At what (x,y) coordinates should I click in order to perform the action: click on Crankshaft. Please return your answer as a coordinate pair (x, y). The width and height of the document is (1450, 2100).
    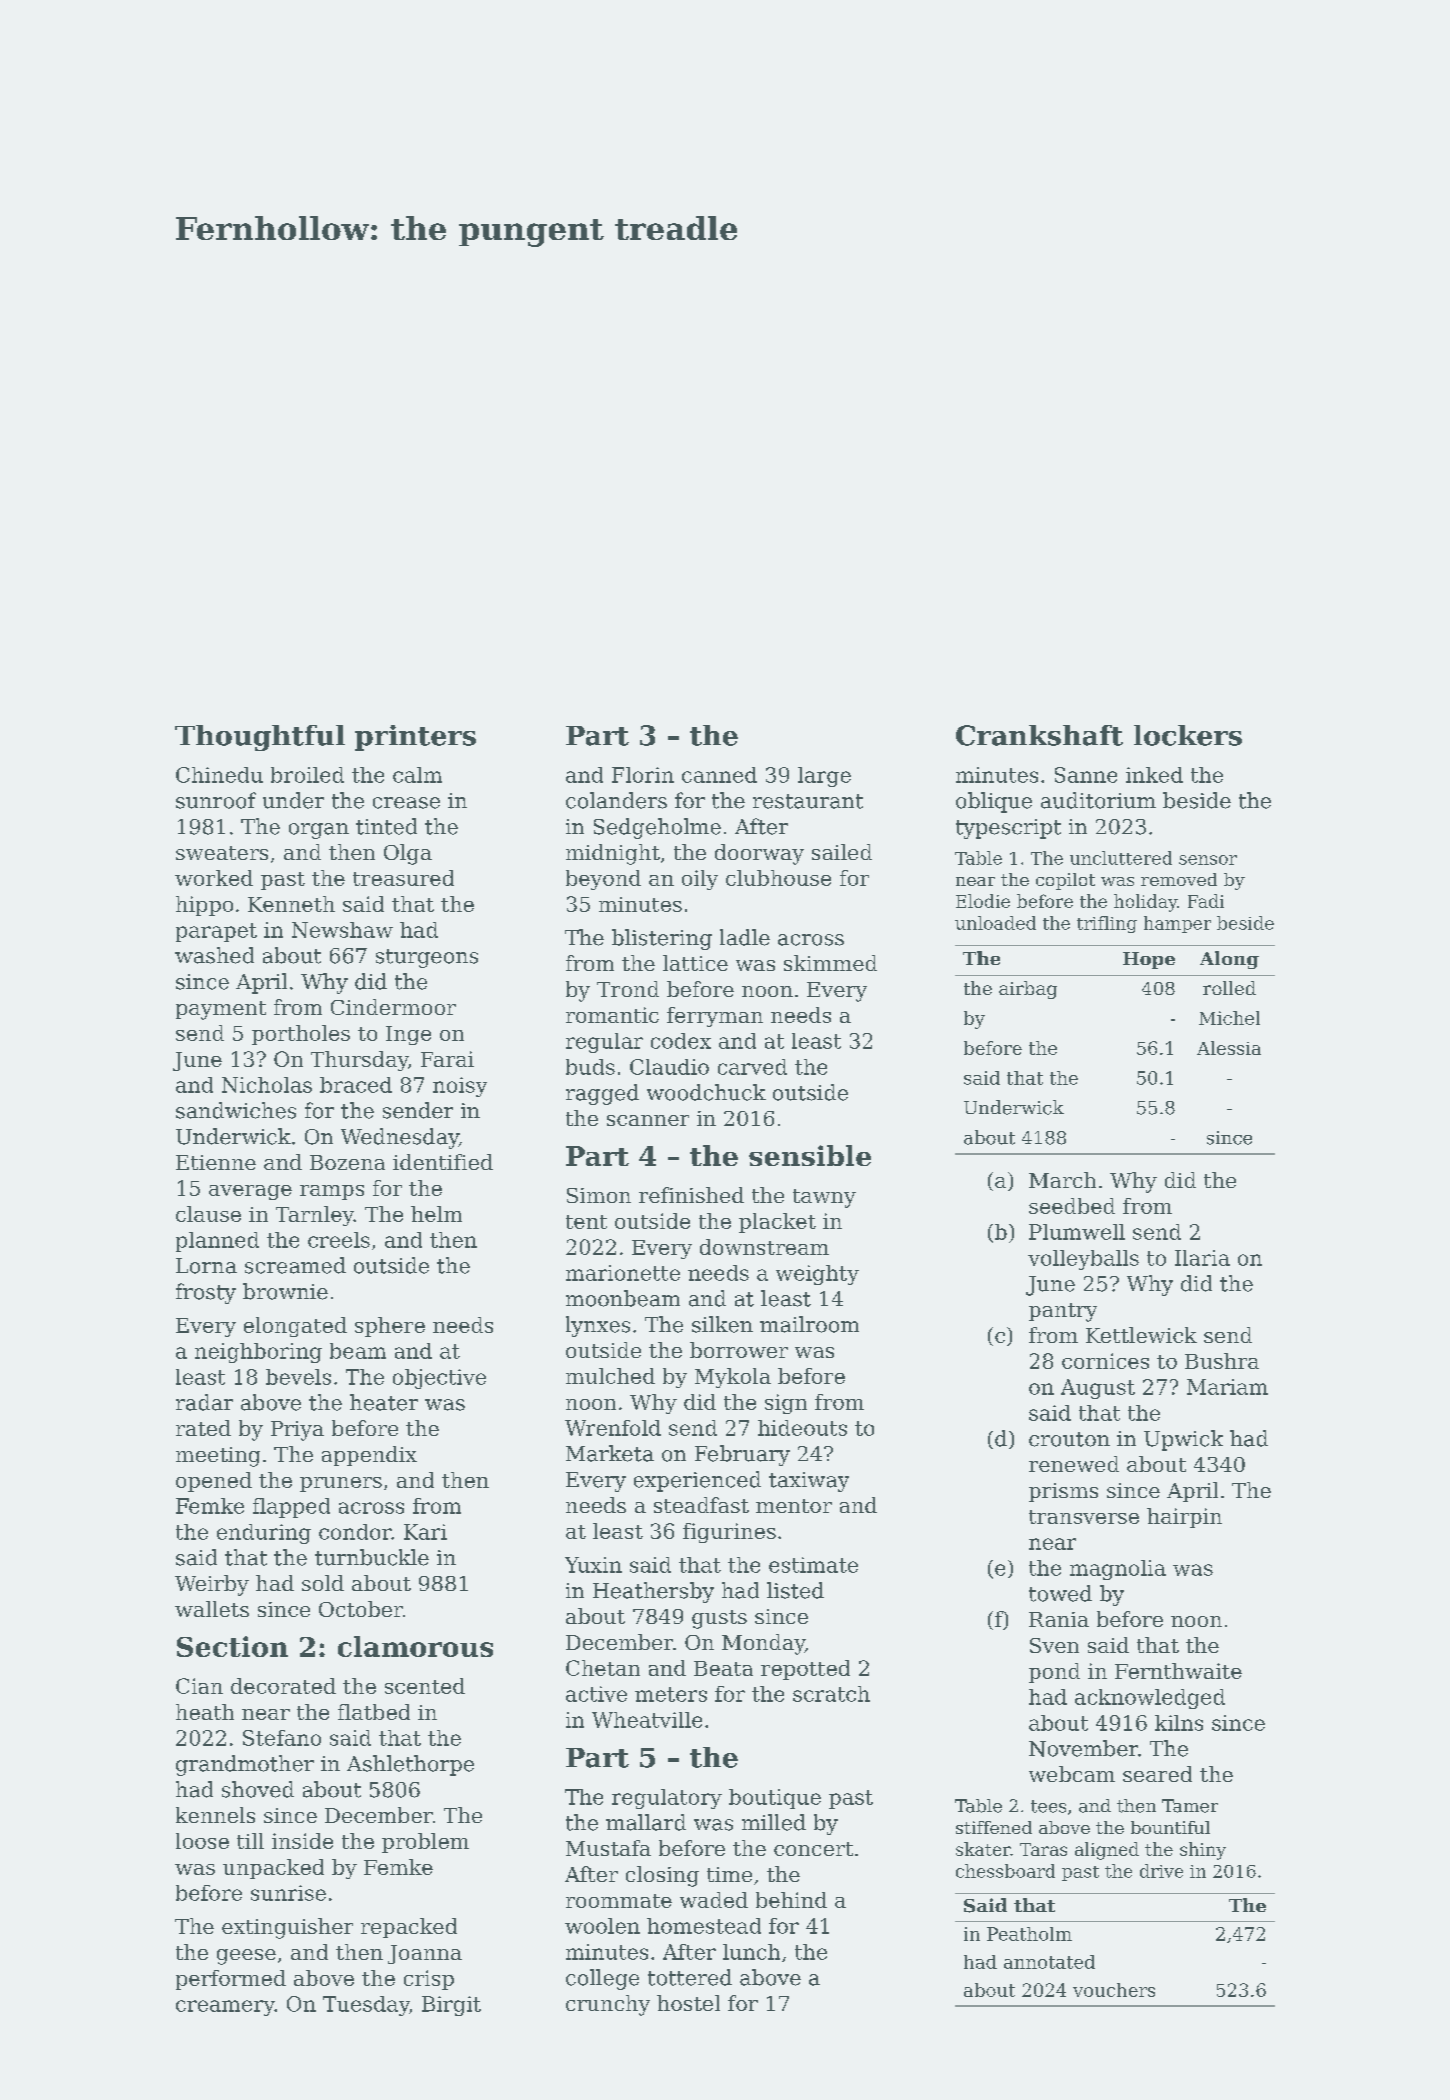
    Looking at the image, I should click on (1039, 735).
